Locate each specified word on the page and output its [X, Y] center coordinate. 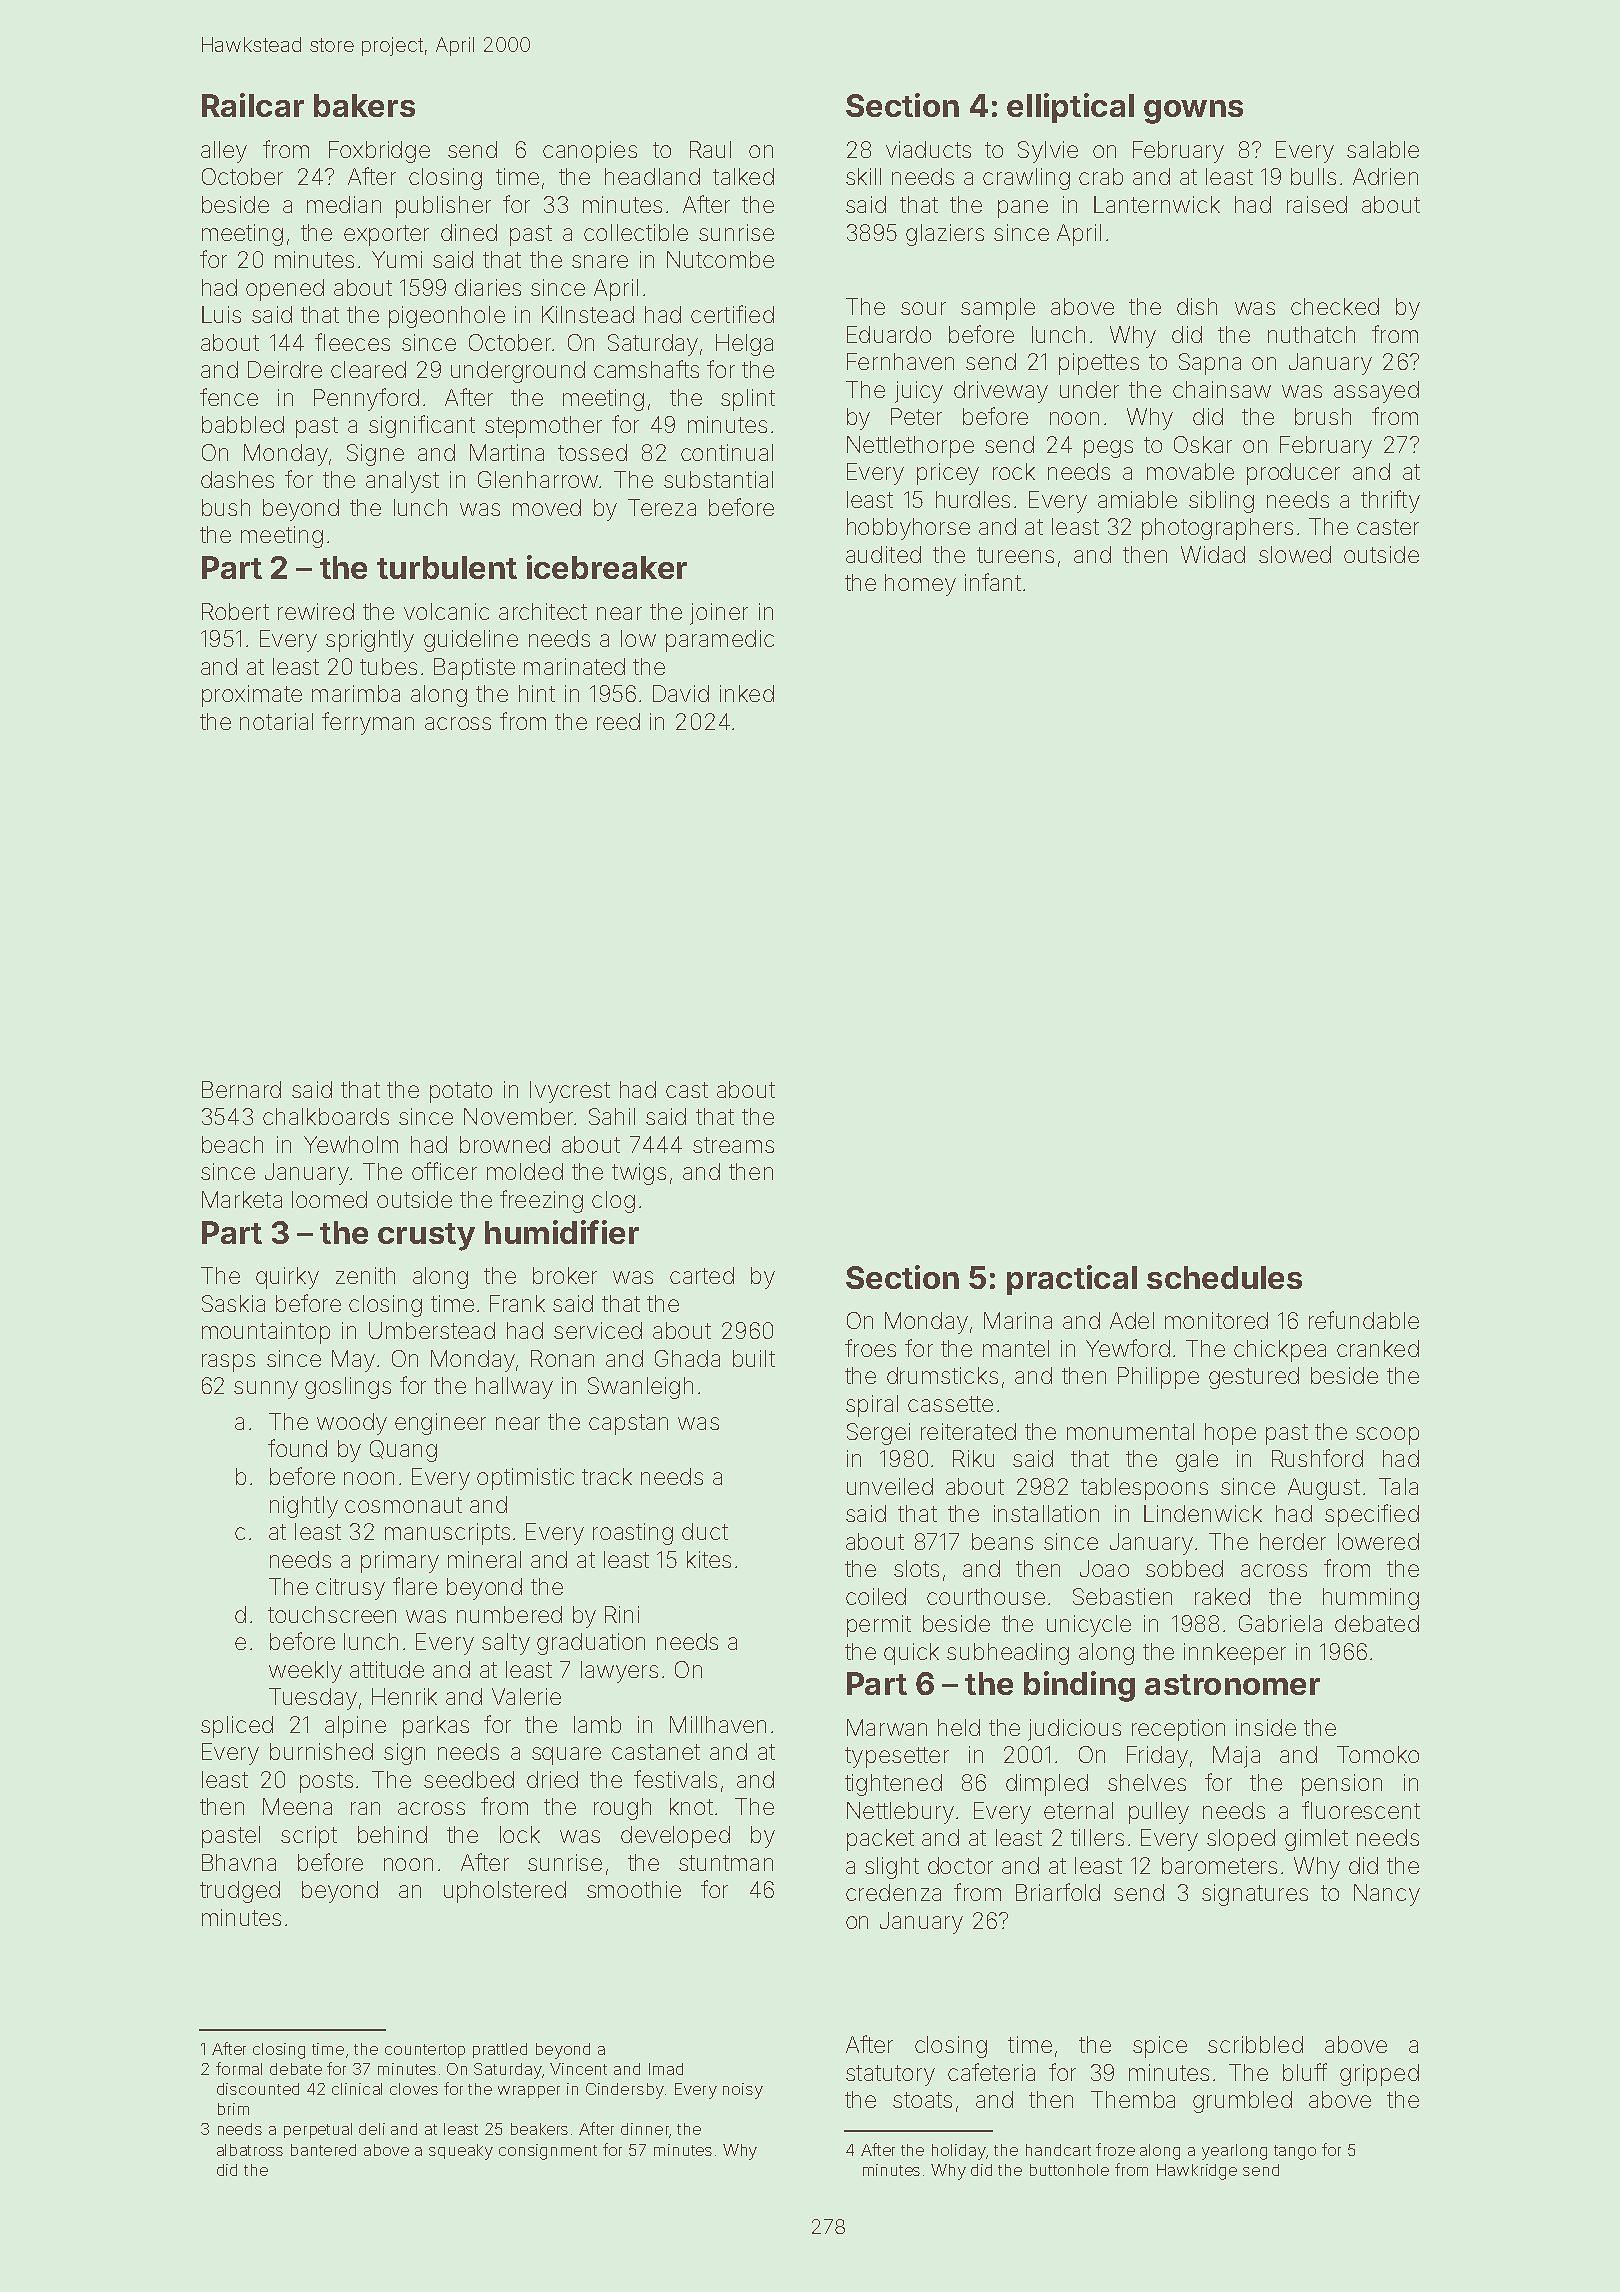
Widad [1213, 554]
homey [920, 585]
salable [1383, 149]
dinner [645, 2129]
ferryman [368, 723]
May [353, 1361]
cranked [1378, 1348]
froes [870, 1348]
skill [863, 176]
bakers [364, 105]
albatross [250, 2150]
